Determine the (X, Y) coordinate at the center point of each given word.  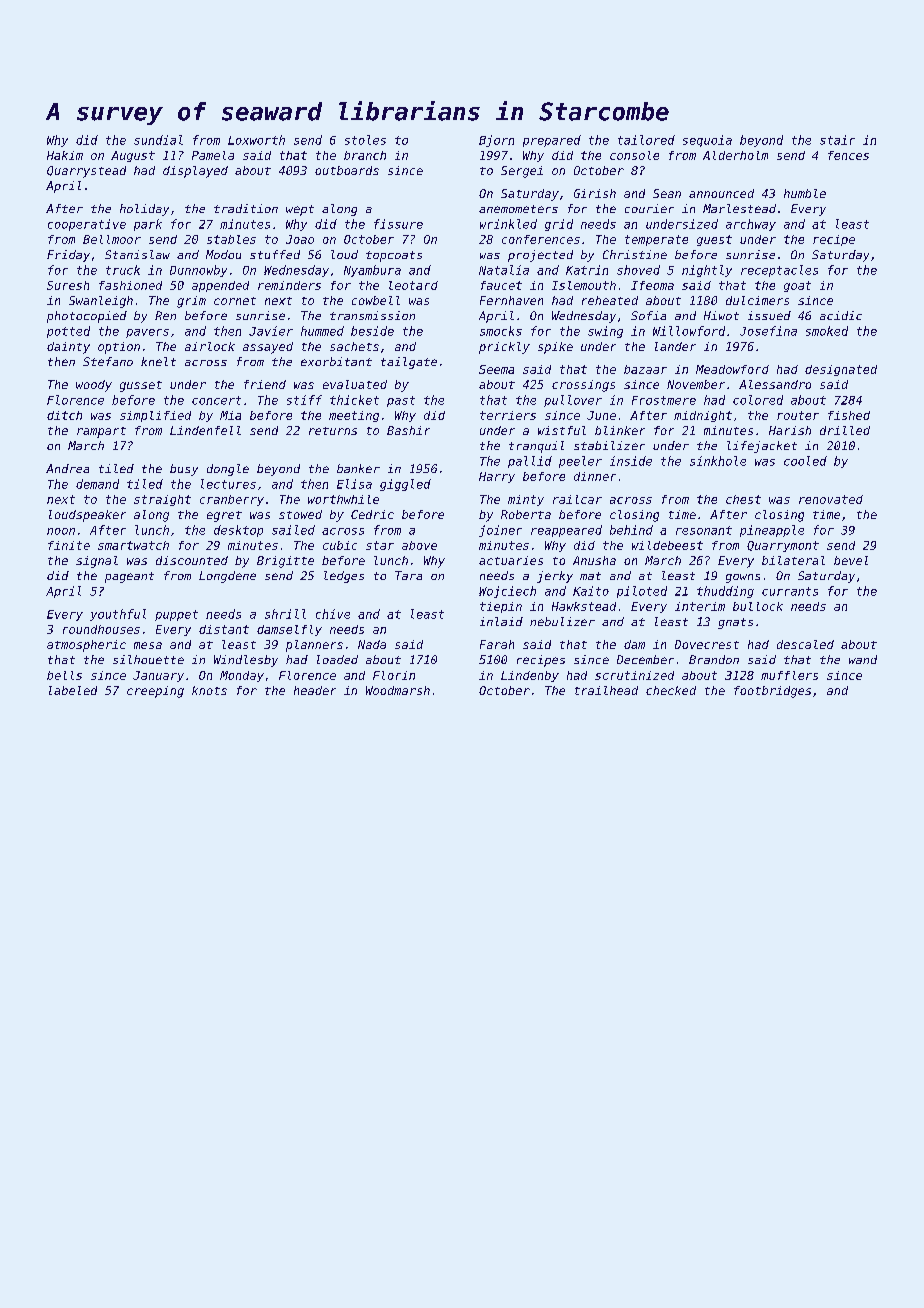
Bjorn (496, 141)
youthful (118, 615)
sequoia (707, 141)
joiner (500, 531)
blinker (620, 430)
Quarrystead (86, 172)
